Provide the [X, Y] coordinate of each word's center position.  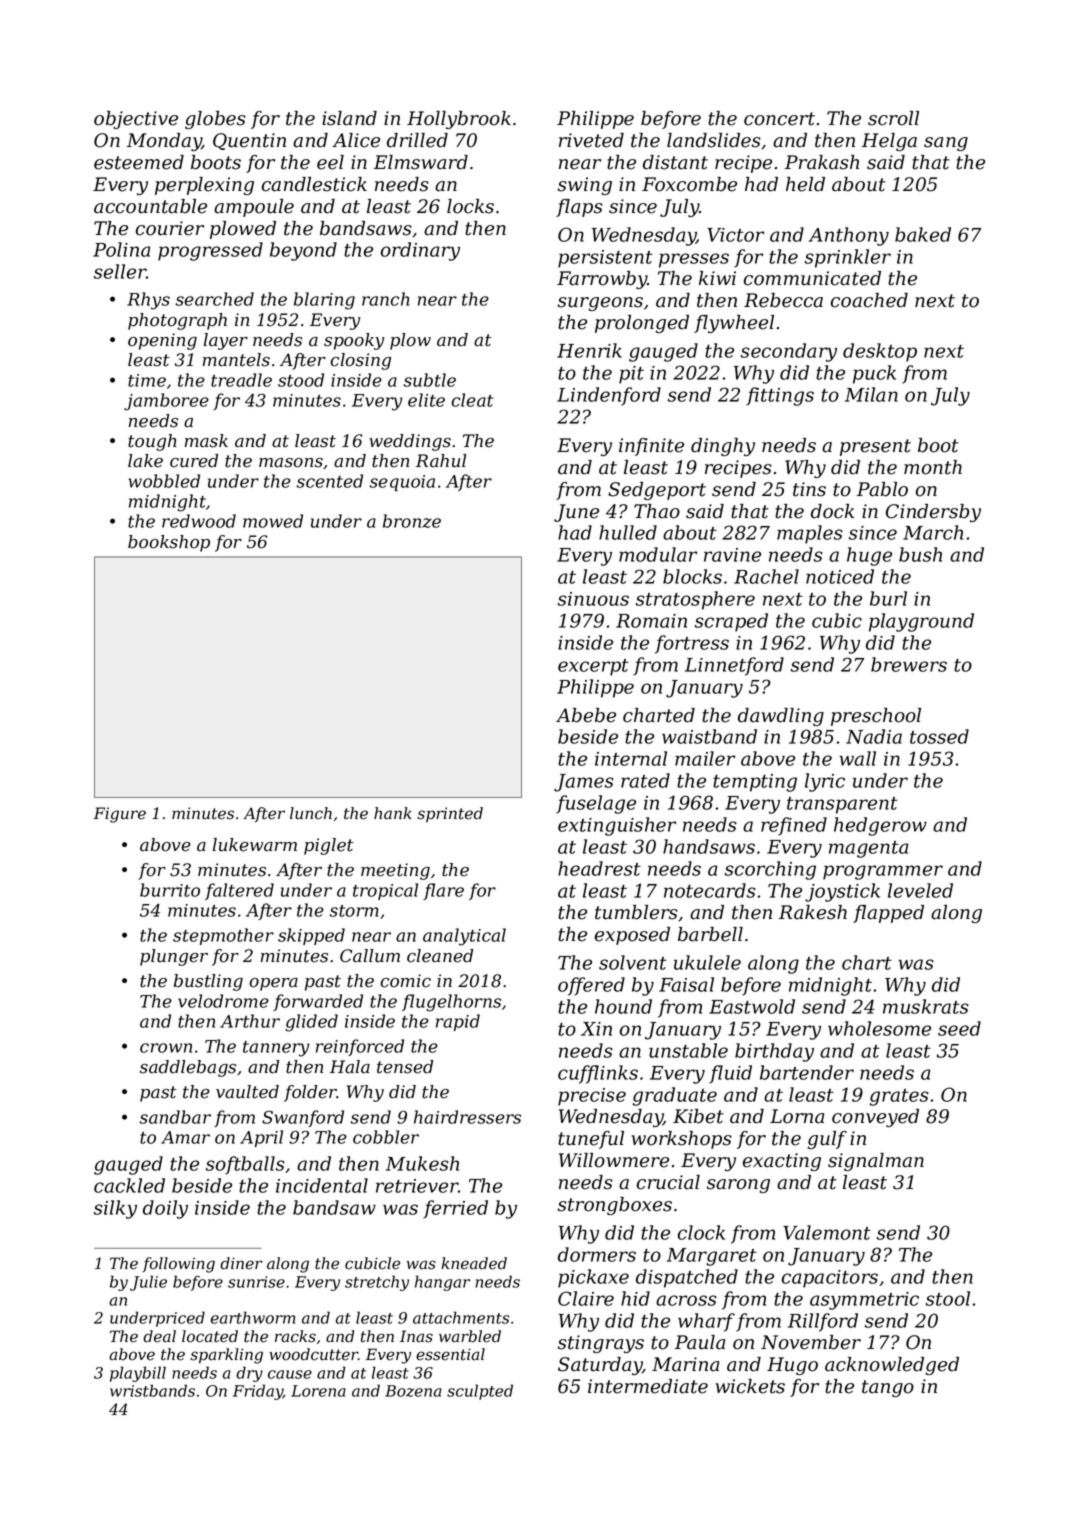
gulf [827, 1140]
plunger [174, 957]
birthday [774, 1052]
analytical [464, 937]
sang [946, 144]
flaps [579, 208]
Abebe [586, 715]
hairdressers [467, 1117]
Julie [148, 1283]
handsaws [709, 846]
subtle [430, 380]
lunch [311, 813]
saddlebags [188, 1068]
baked [923, 234]
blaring [324, 301]
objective [136, 120]
